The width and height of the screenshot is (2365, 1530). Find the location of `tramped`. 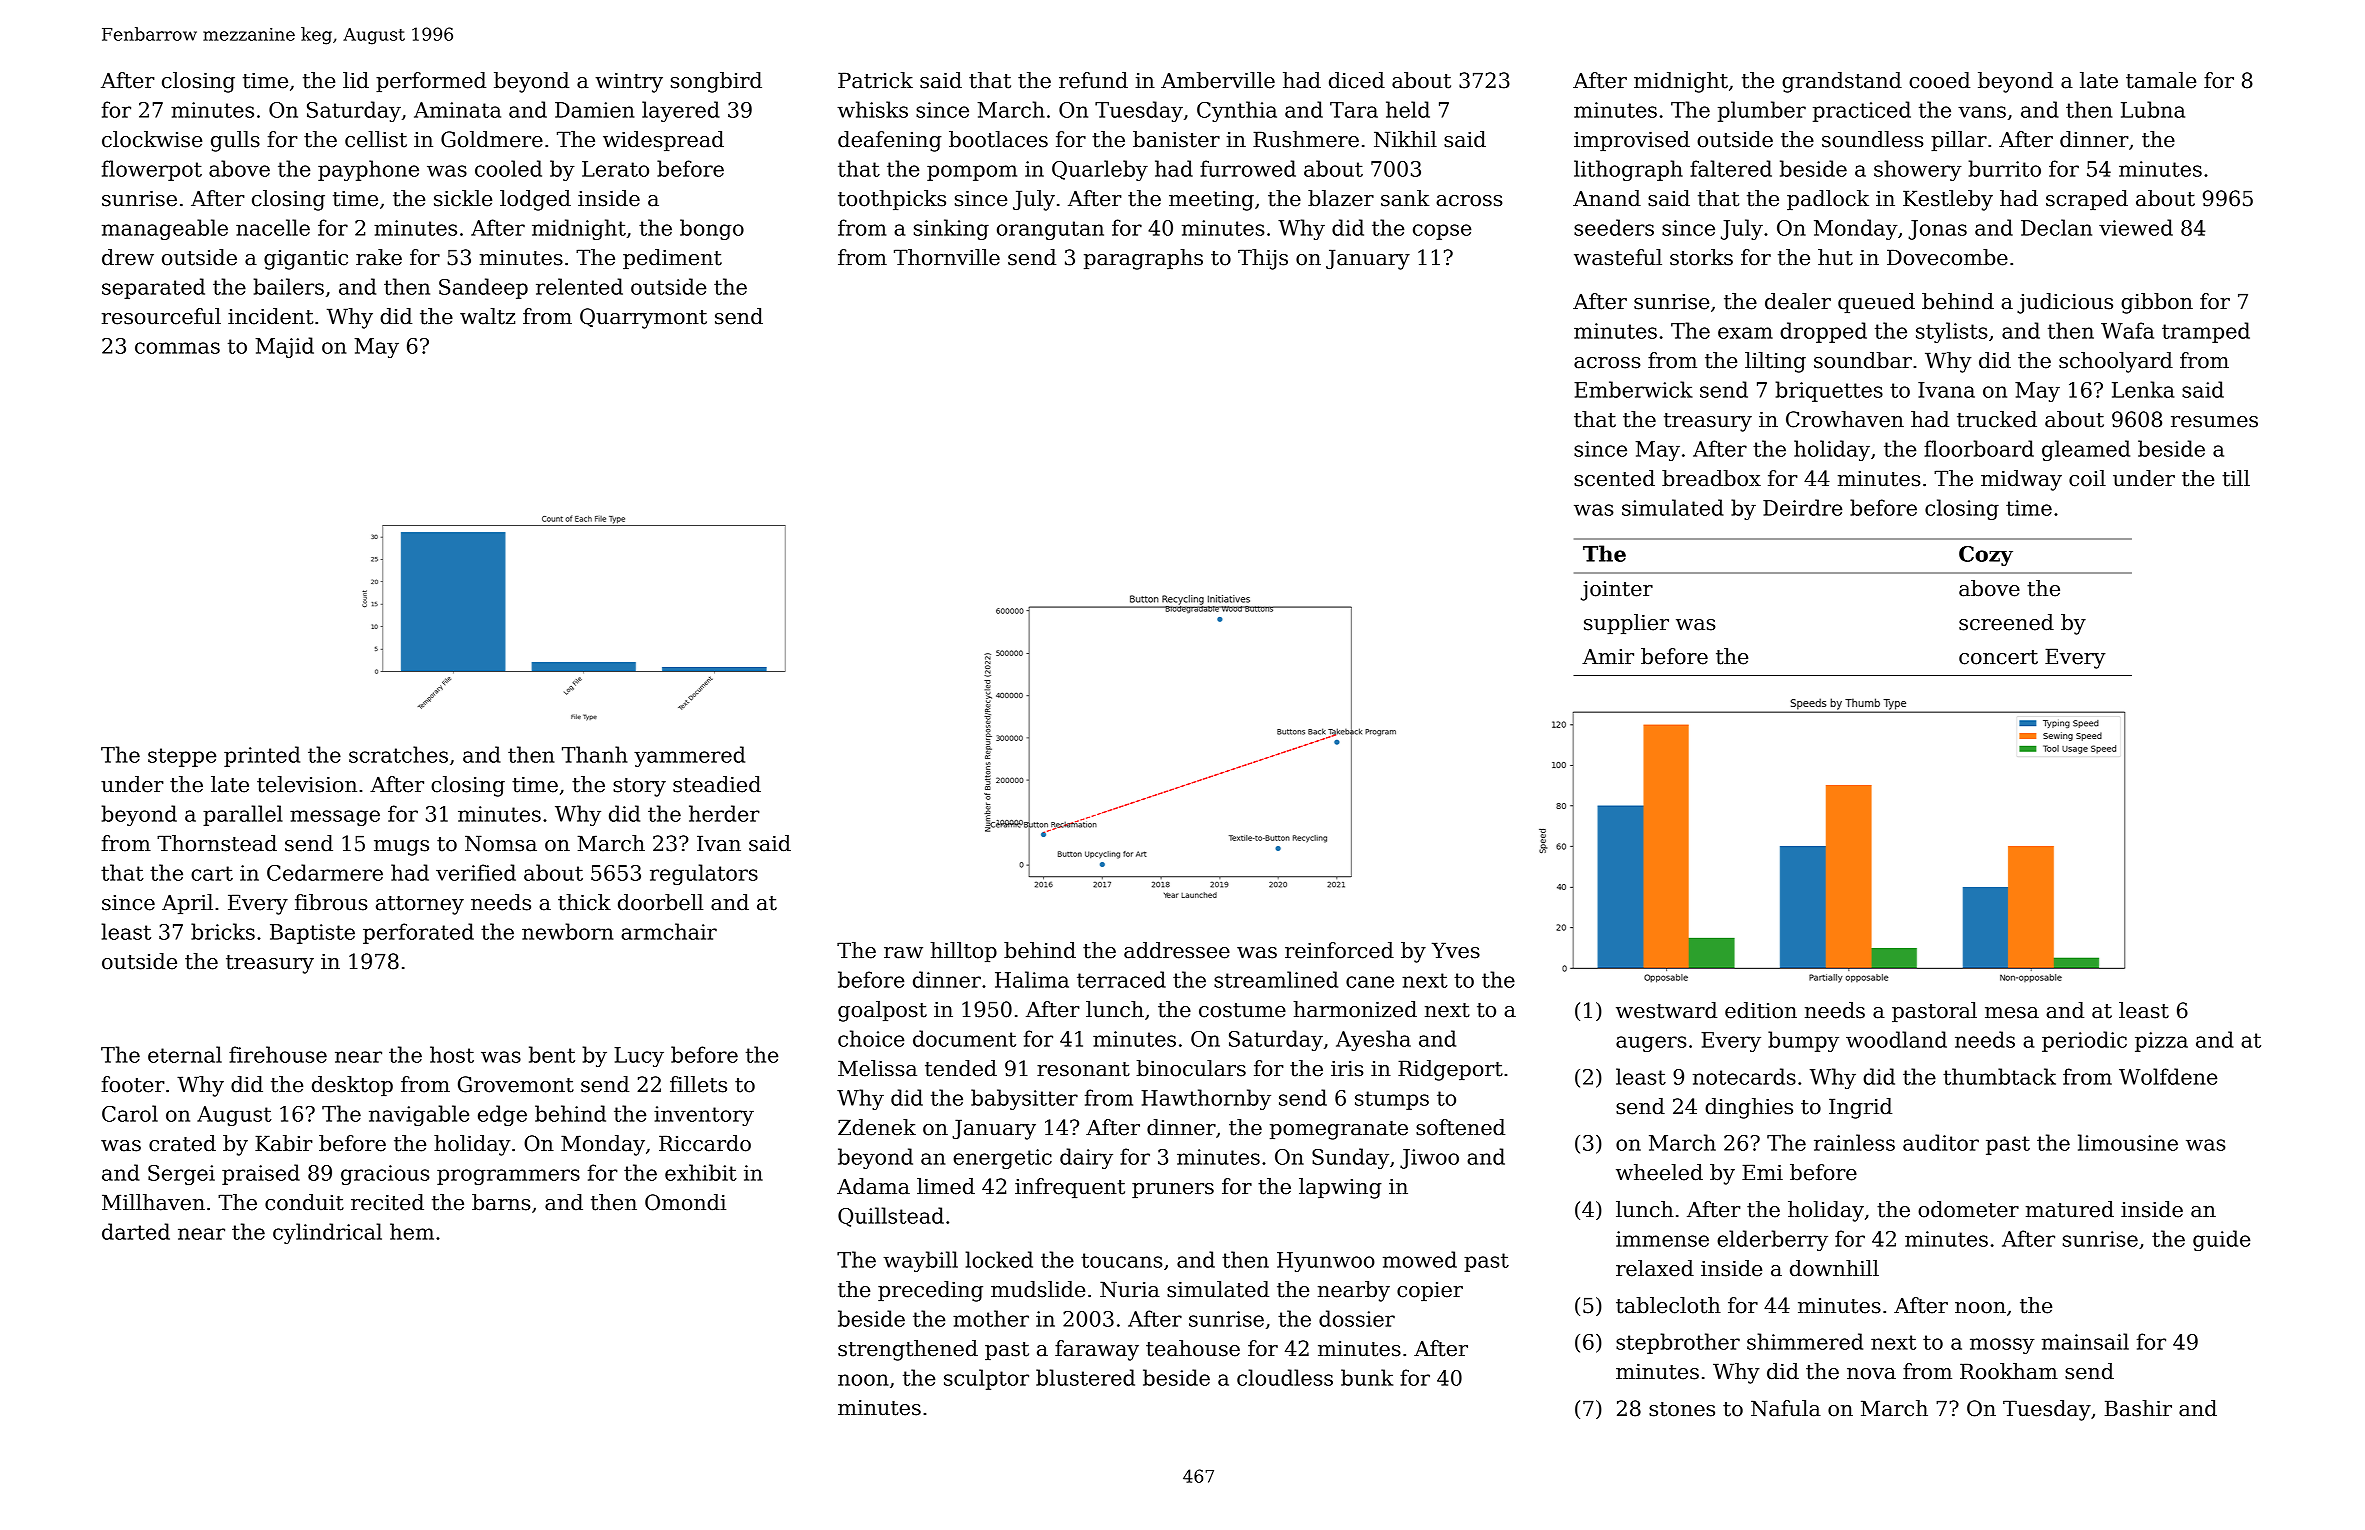

tramped is located at coordinates (2206, 332).
